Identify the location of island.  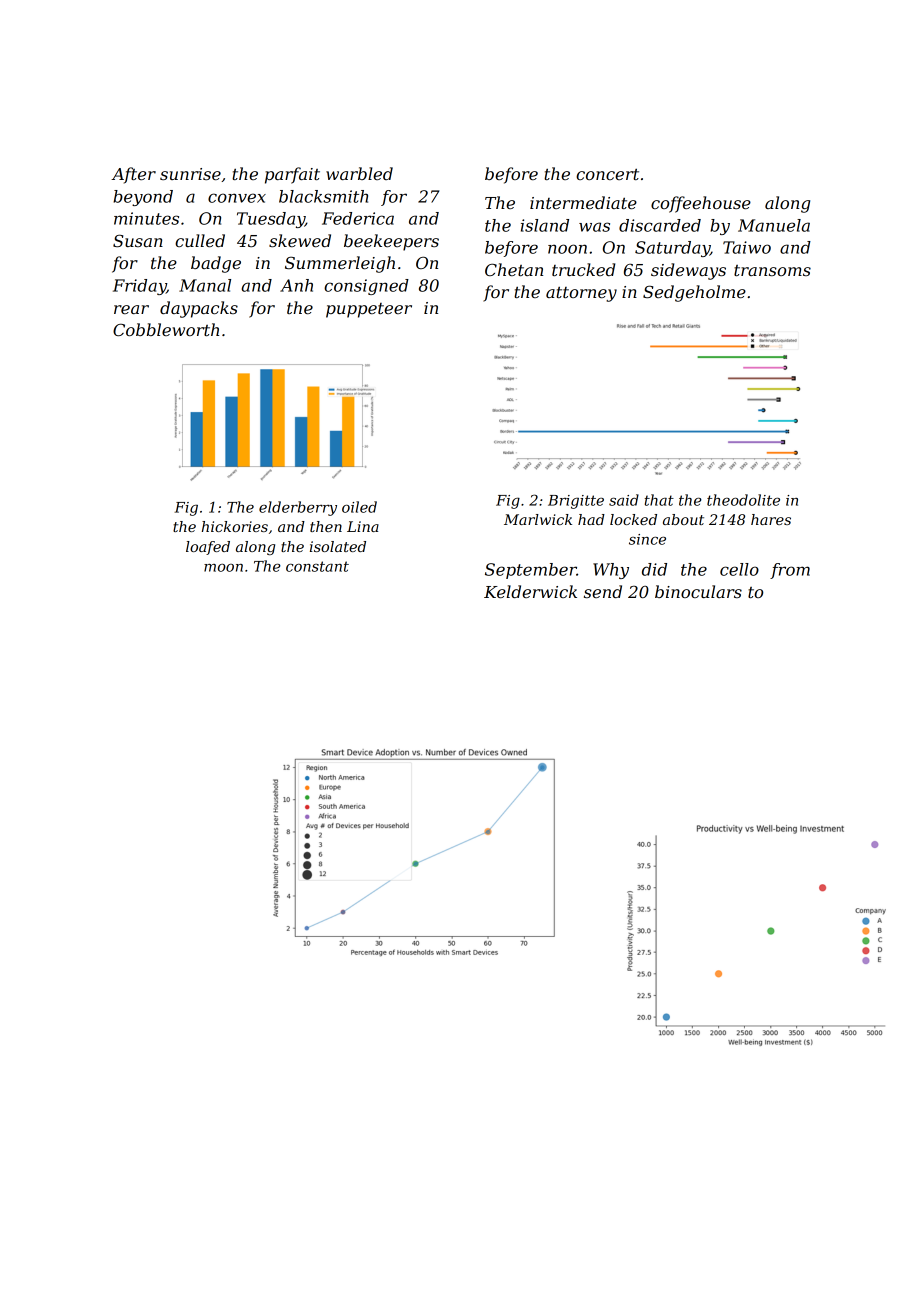
(545, 225).
